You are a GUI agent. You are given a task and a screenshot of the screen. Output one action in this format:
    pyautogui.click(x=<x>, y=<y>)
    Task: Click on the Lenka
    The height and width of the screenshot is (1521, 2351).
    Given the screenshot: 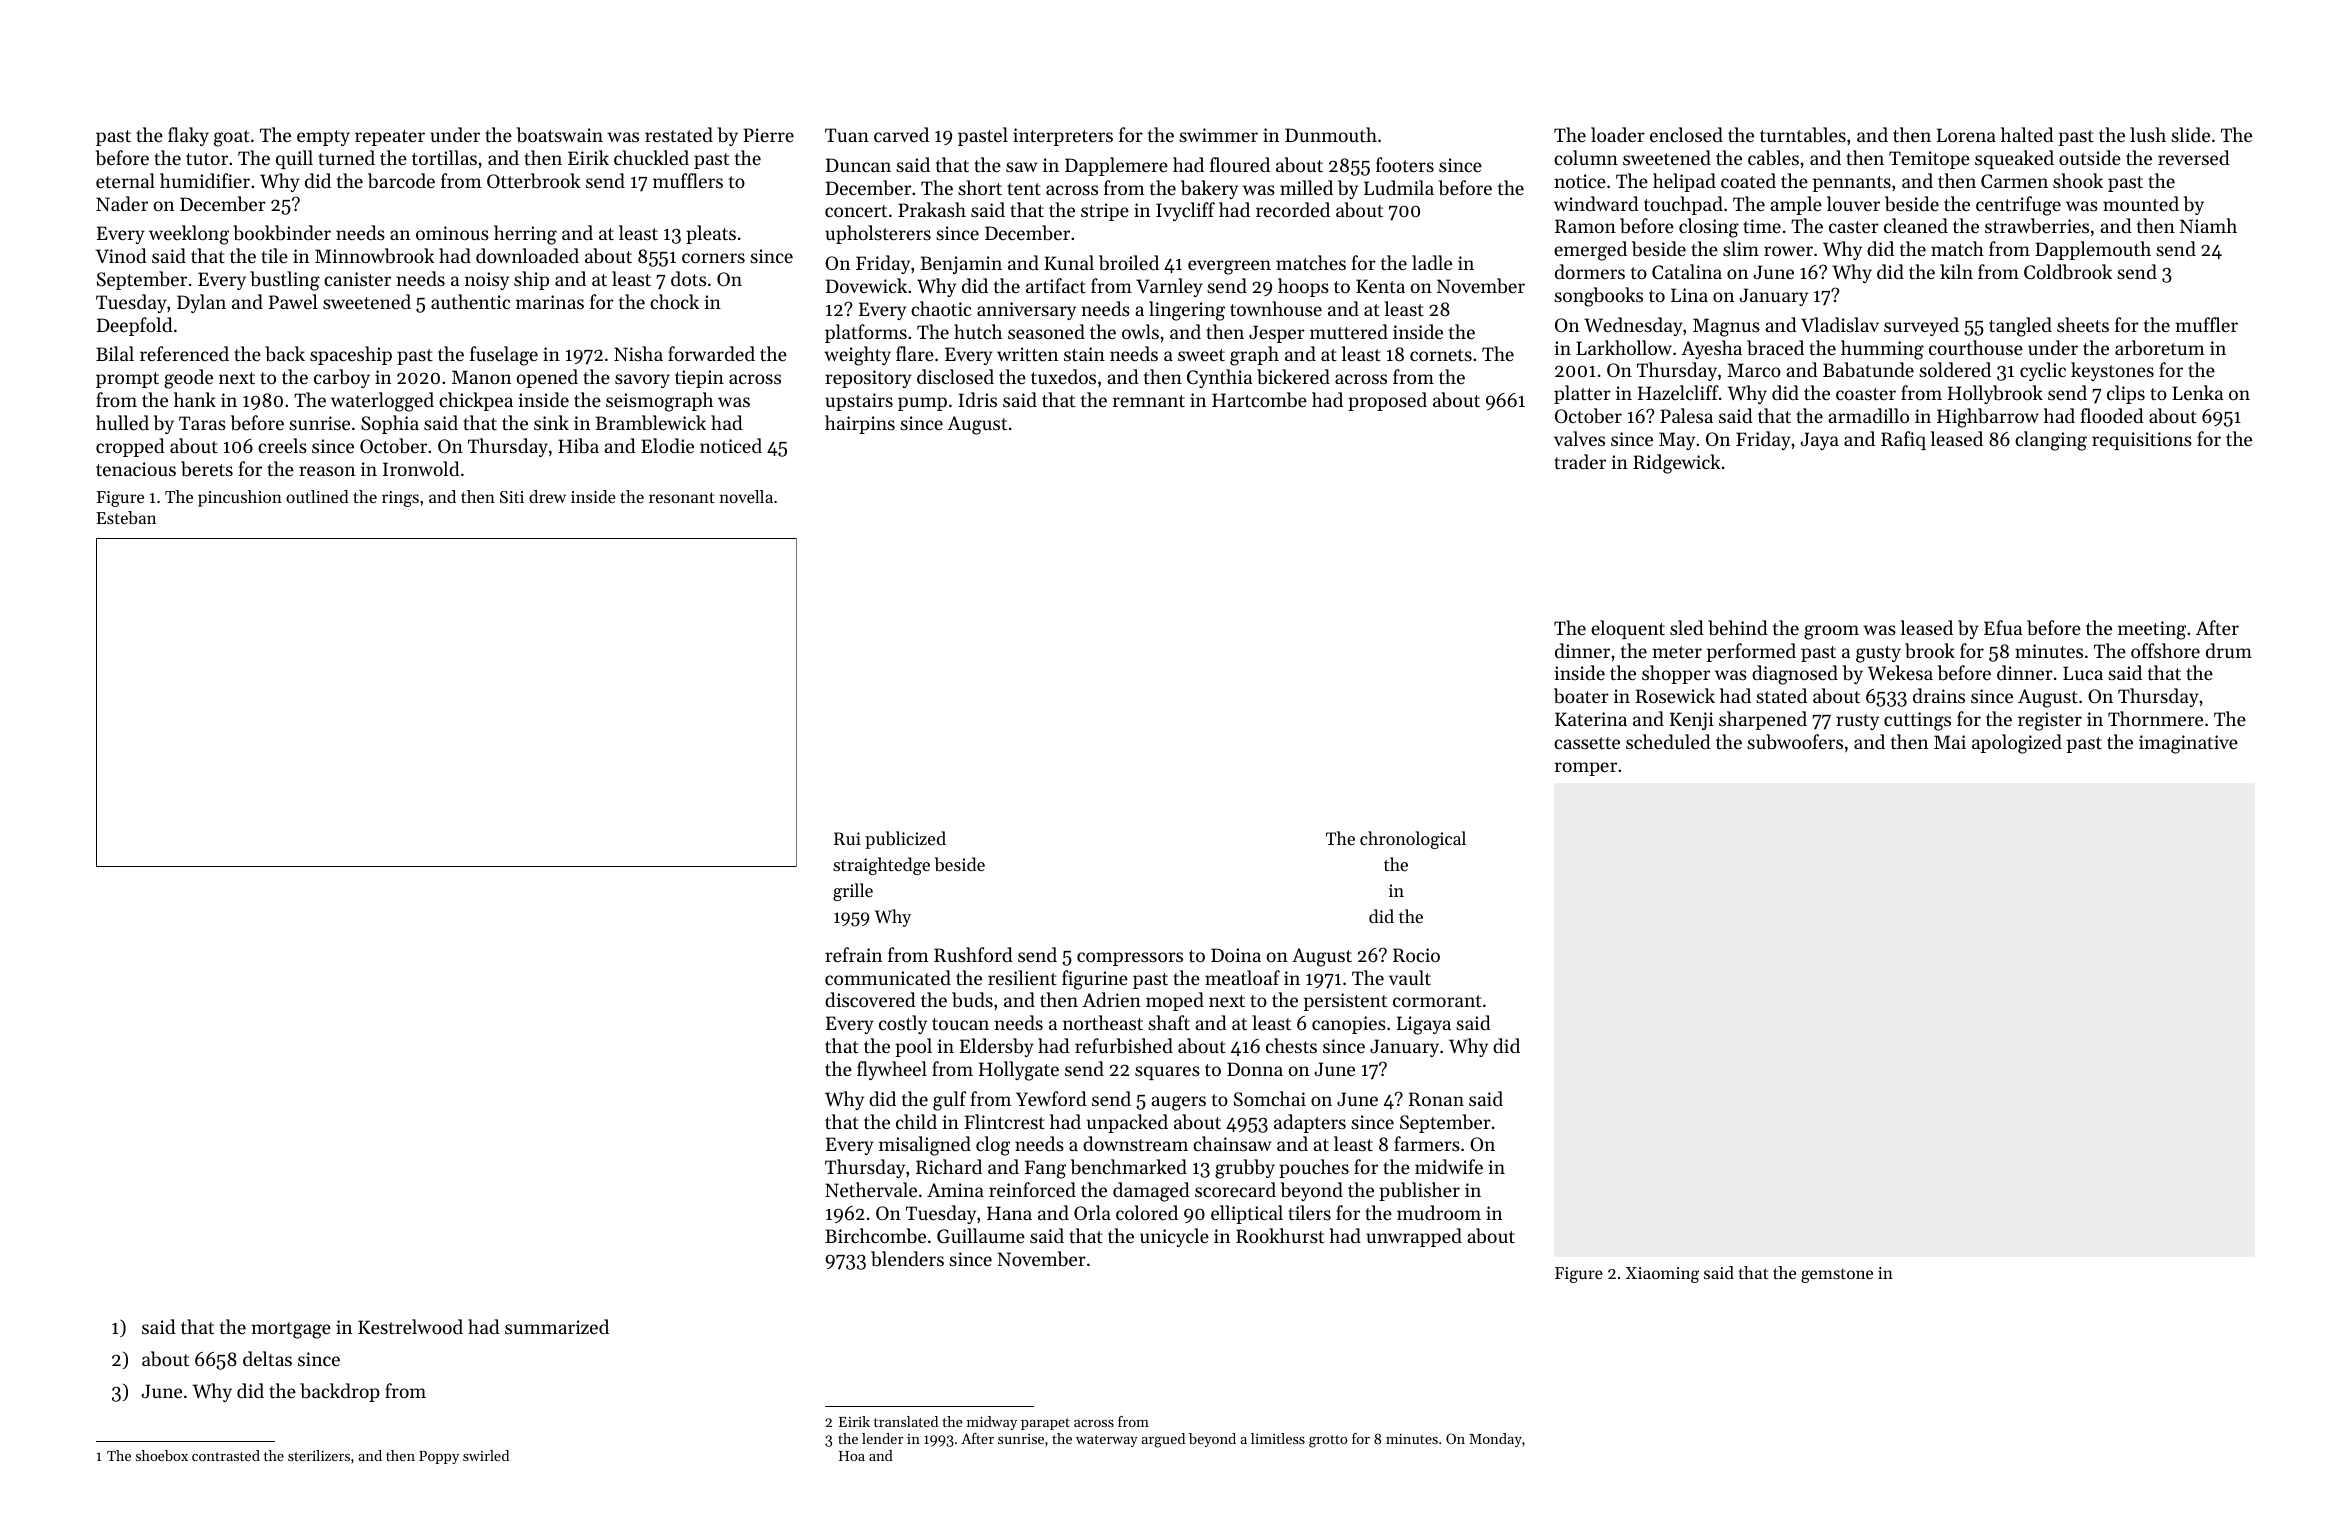 What is the action you would take?
    pyautogui.click(x=2197, y=392)
